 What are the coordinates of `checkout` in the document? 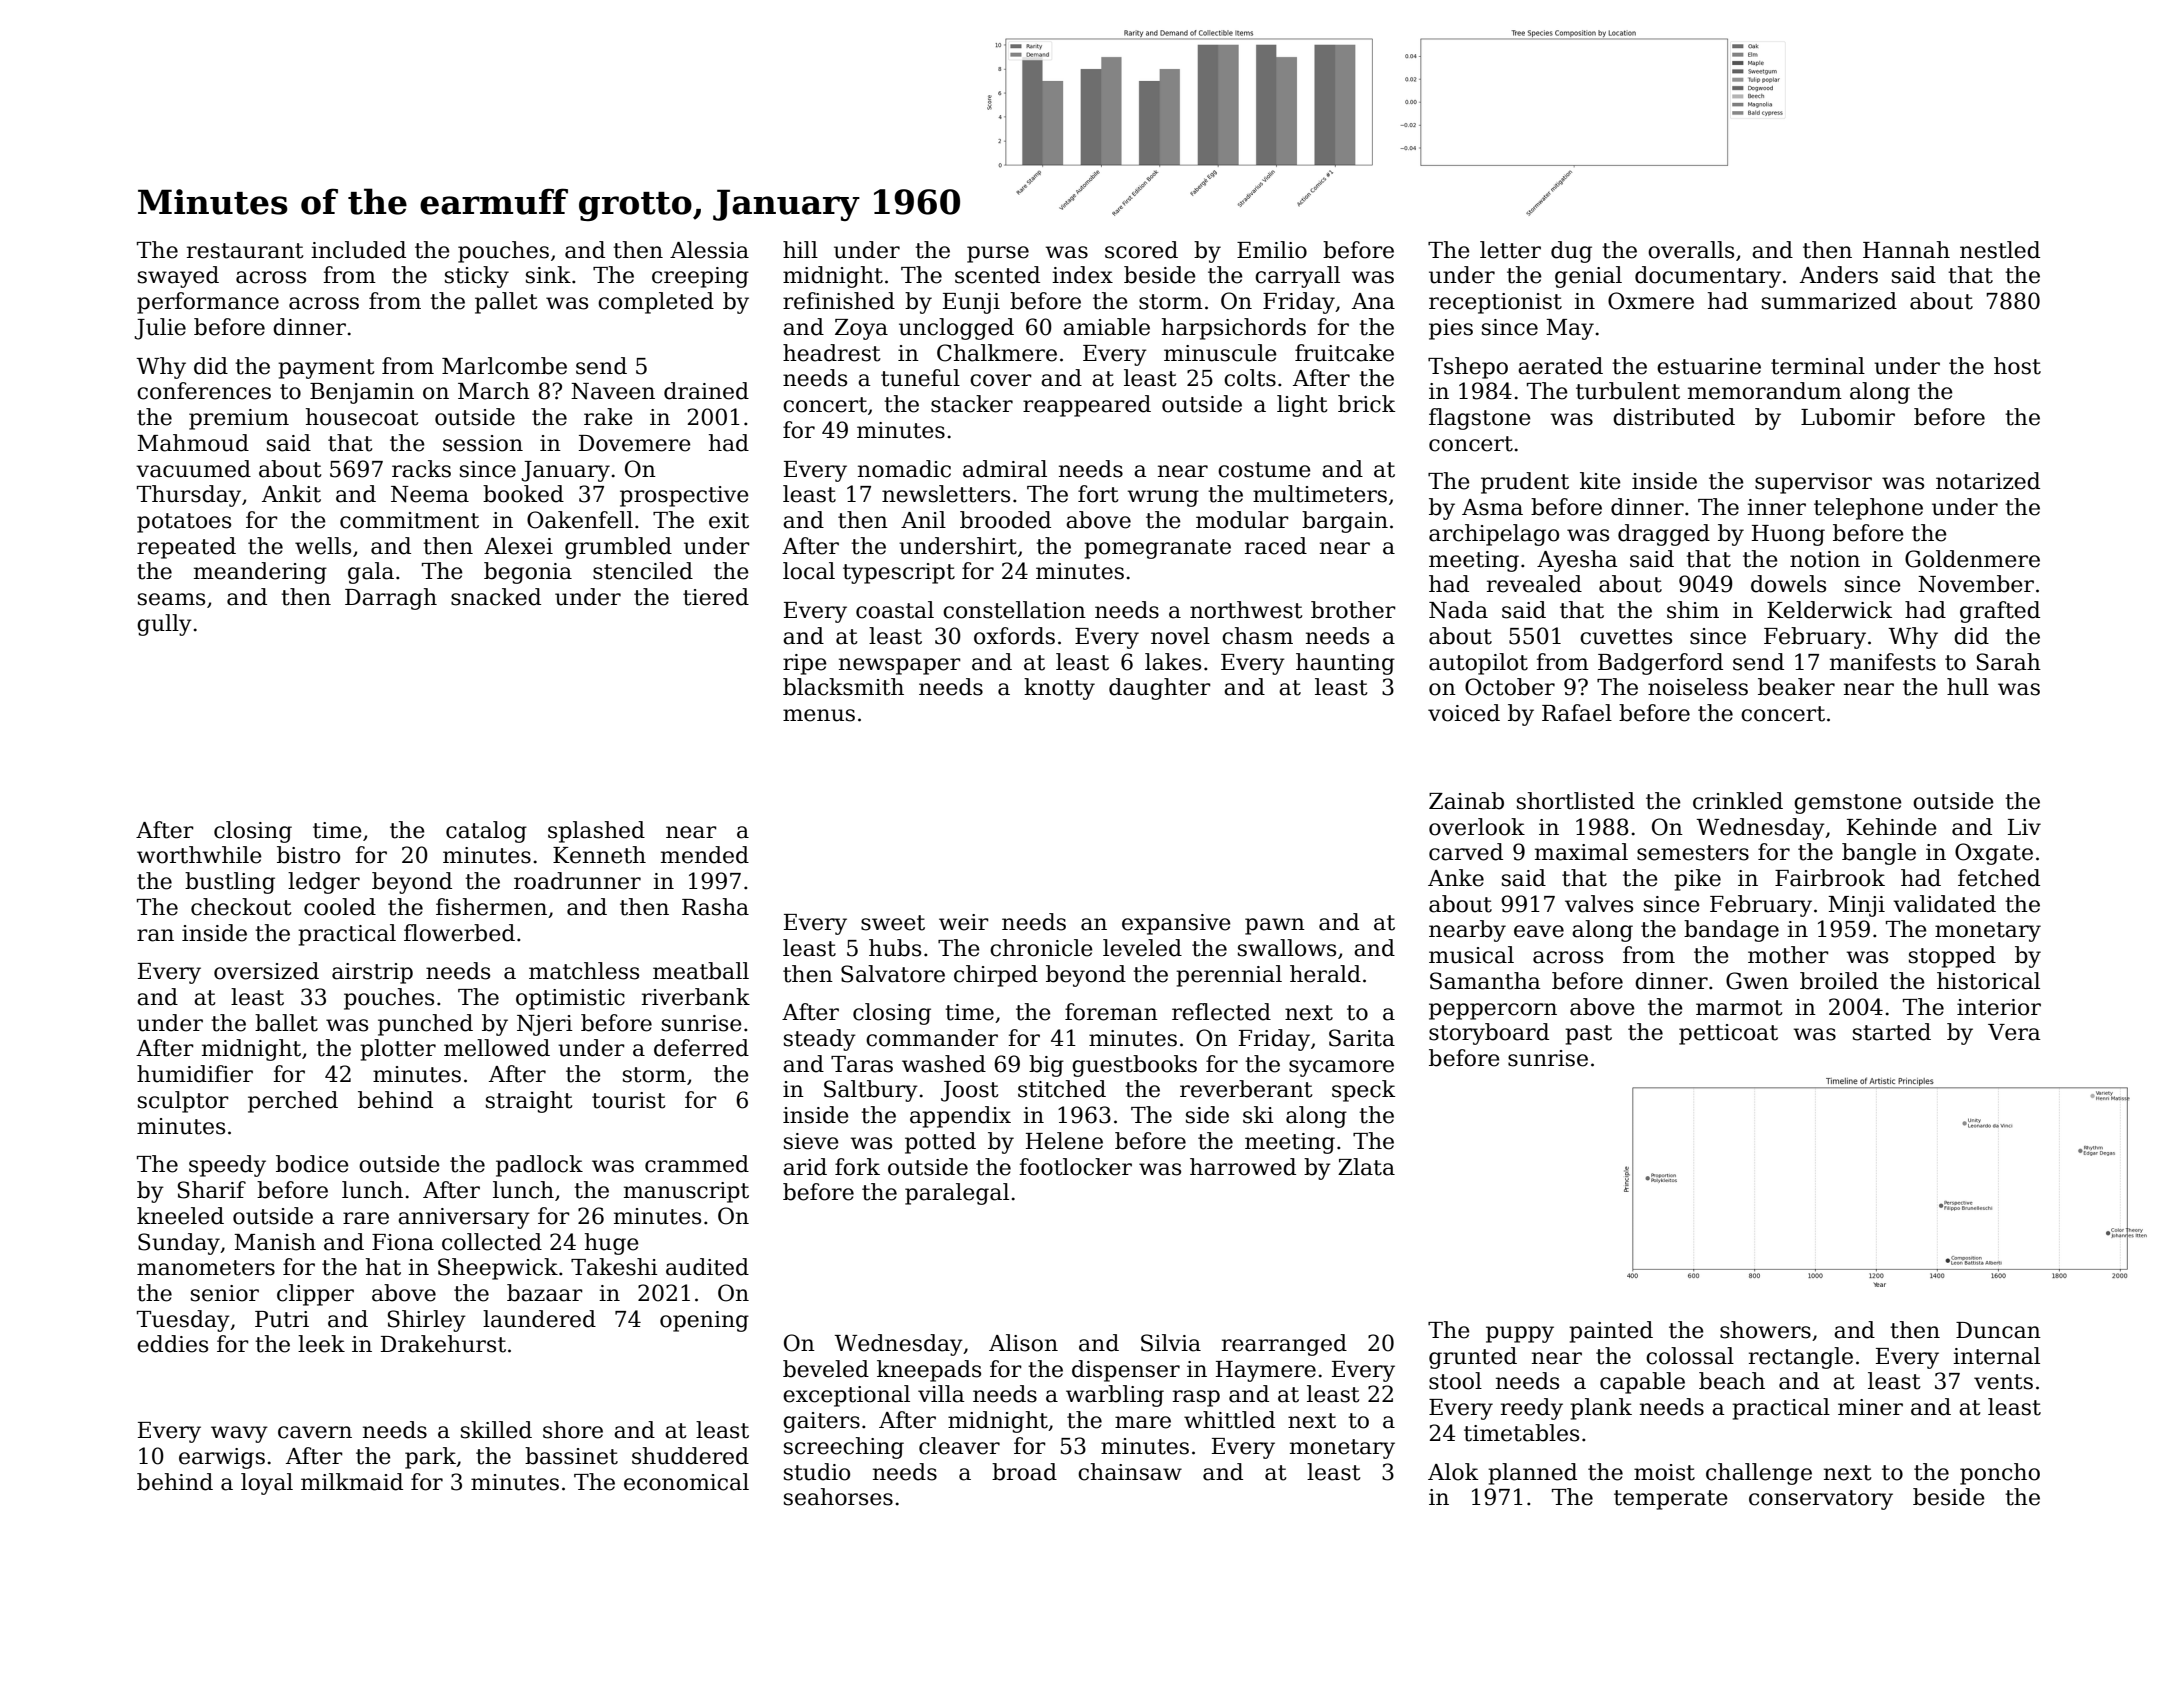 It's located at (241, 907).
